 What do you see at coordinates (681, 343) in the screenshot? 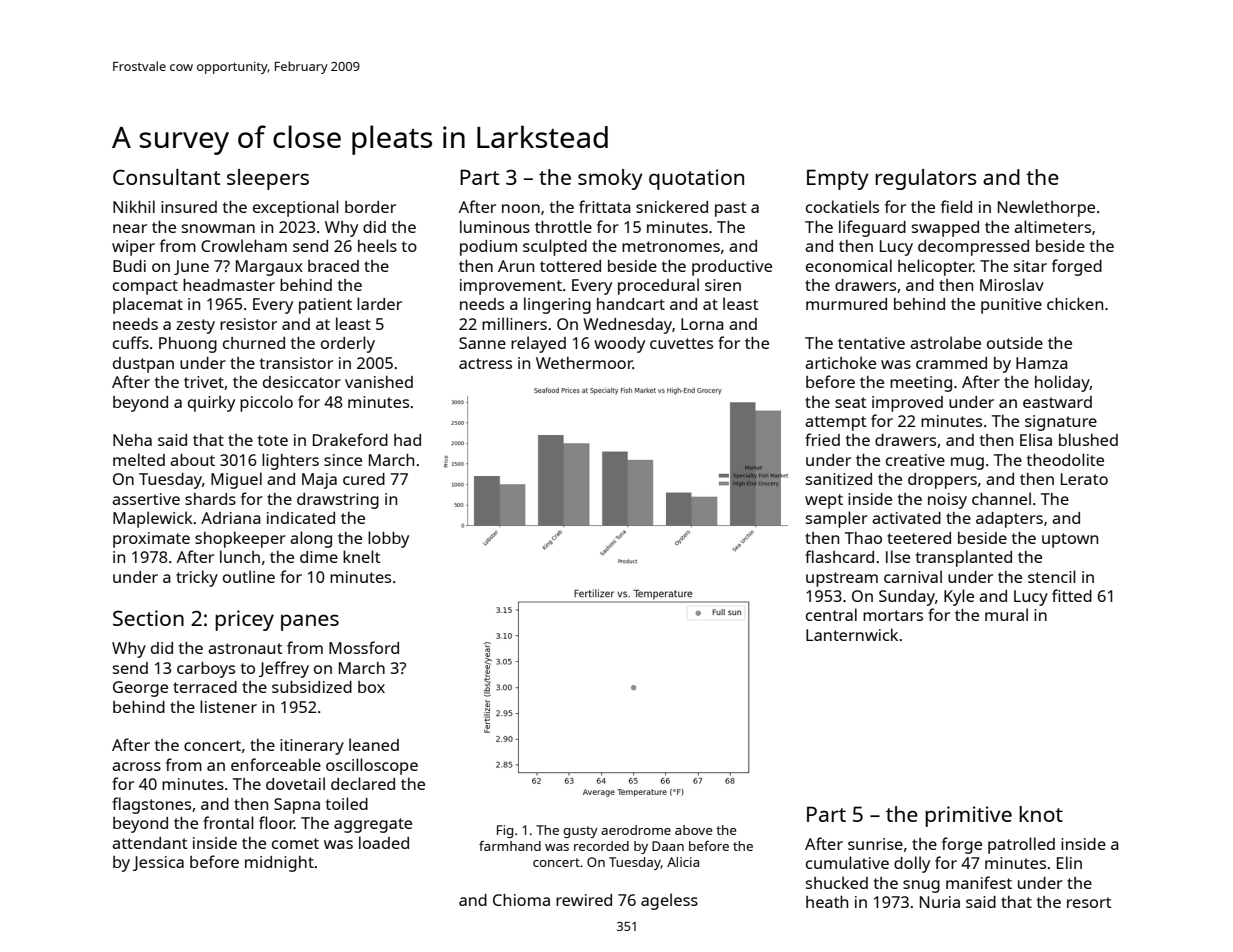
I see `cuvettes` at bounding box center [681, 343].
